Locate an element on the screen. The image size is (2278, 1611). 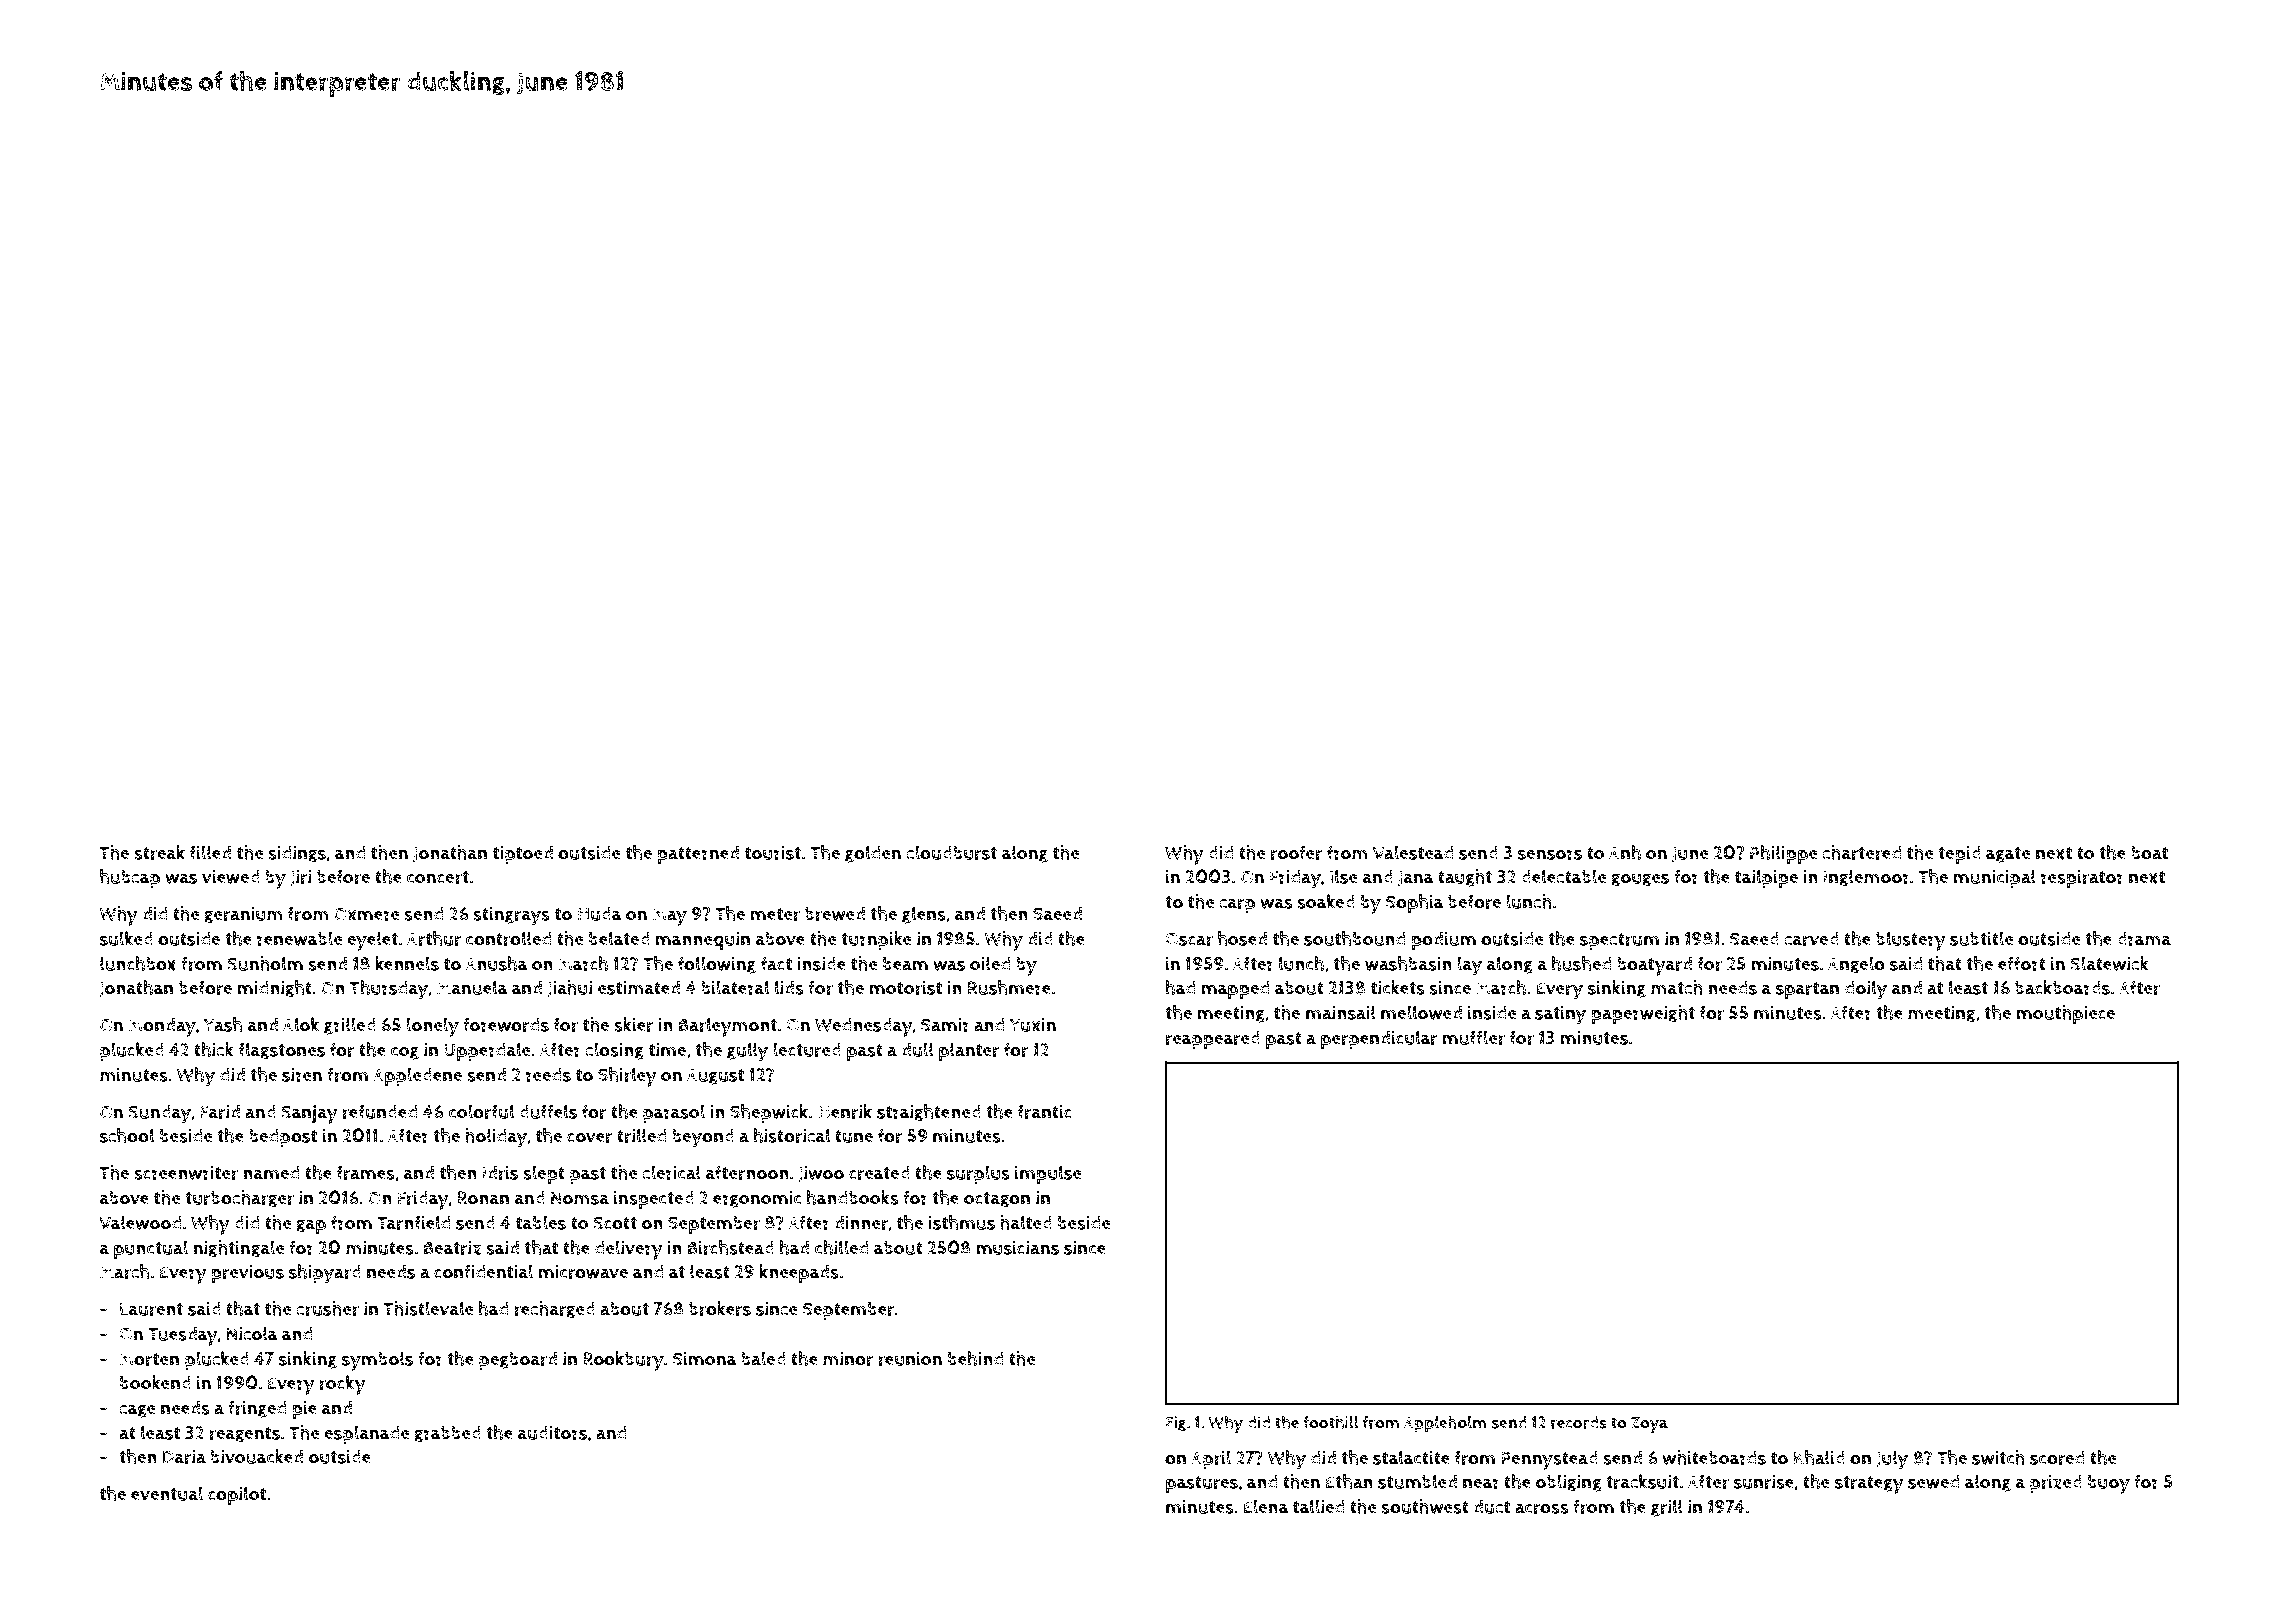
Thistlevale is located at coordinates (428, 1308).
